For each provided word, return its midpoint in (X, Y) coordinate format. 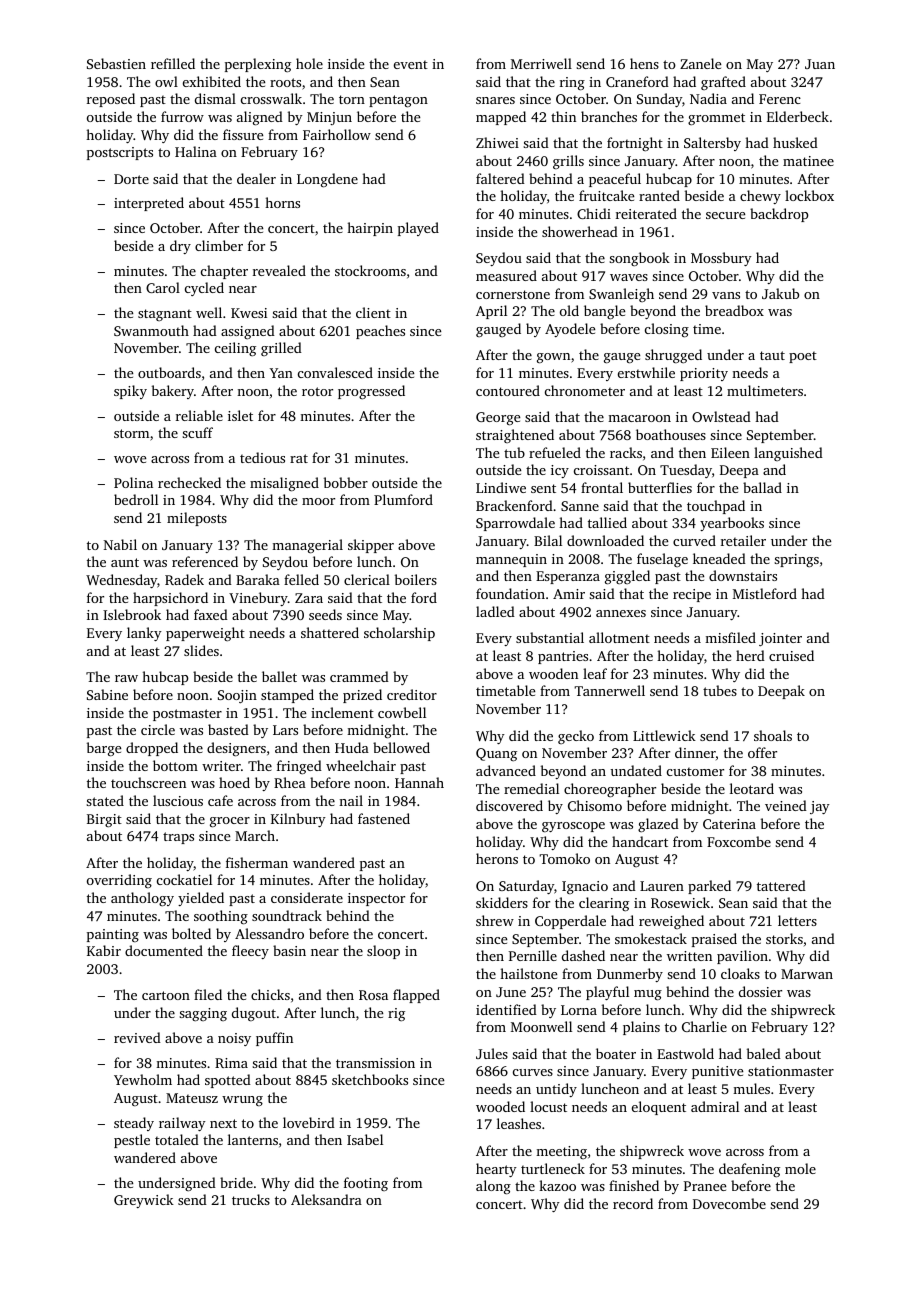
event (411, 64)
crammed (359, 676)
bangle (604, 312)
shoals (773, 735)
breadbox (734, 310)
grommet (716, 119)
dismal (215, 98)
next (223, 1123)
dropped (152, 749)
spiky (130, 392)
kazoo (557, 1185)
